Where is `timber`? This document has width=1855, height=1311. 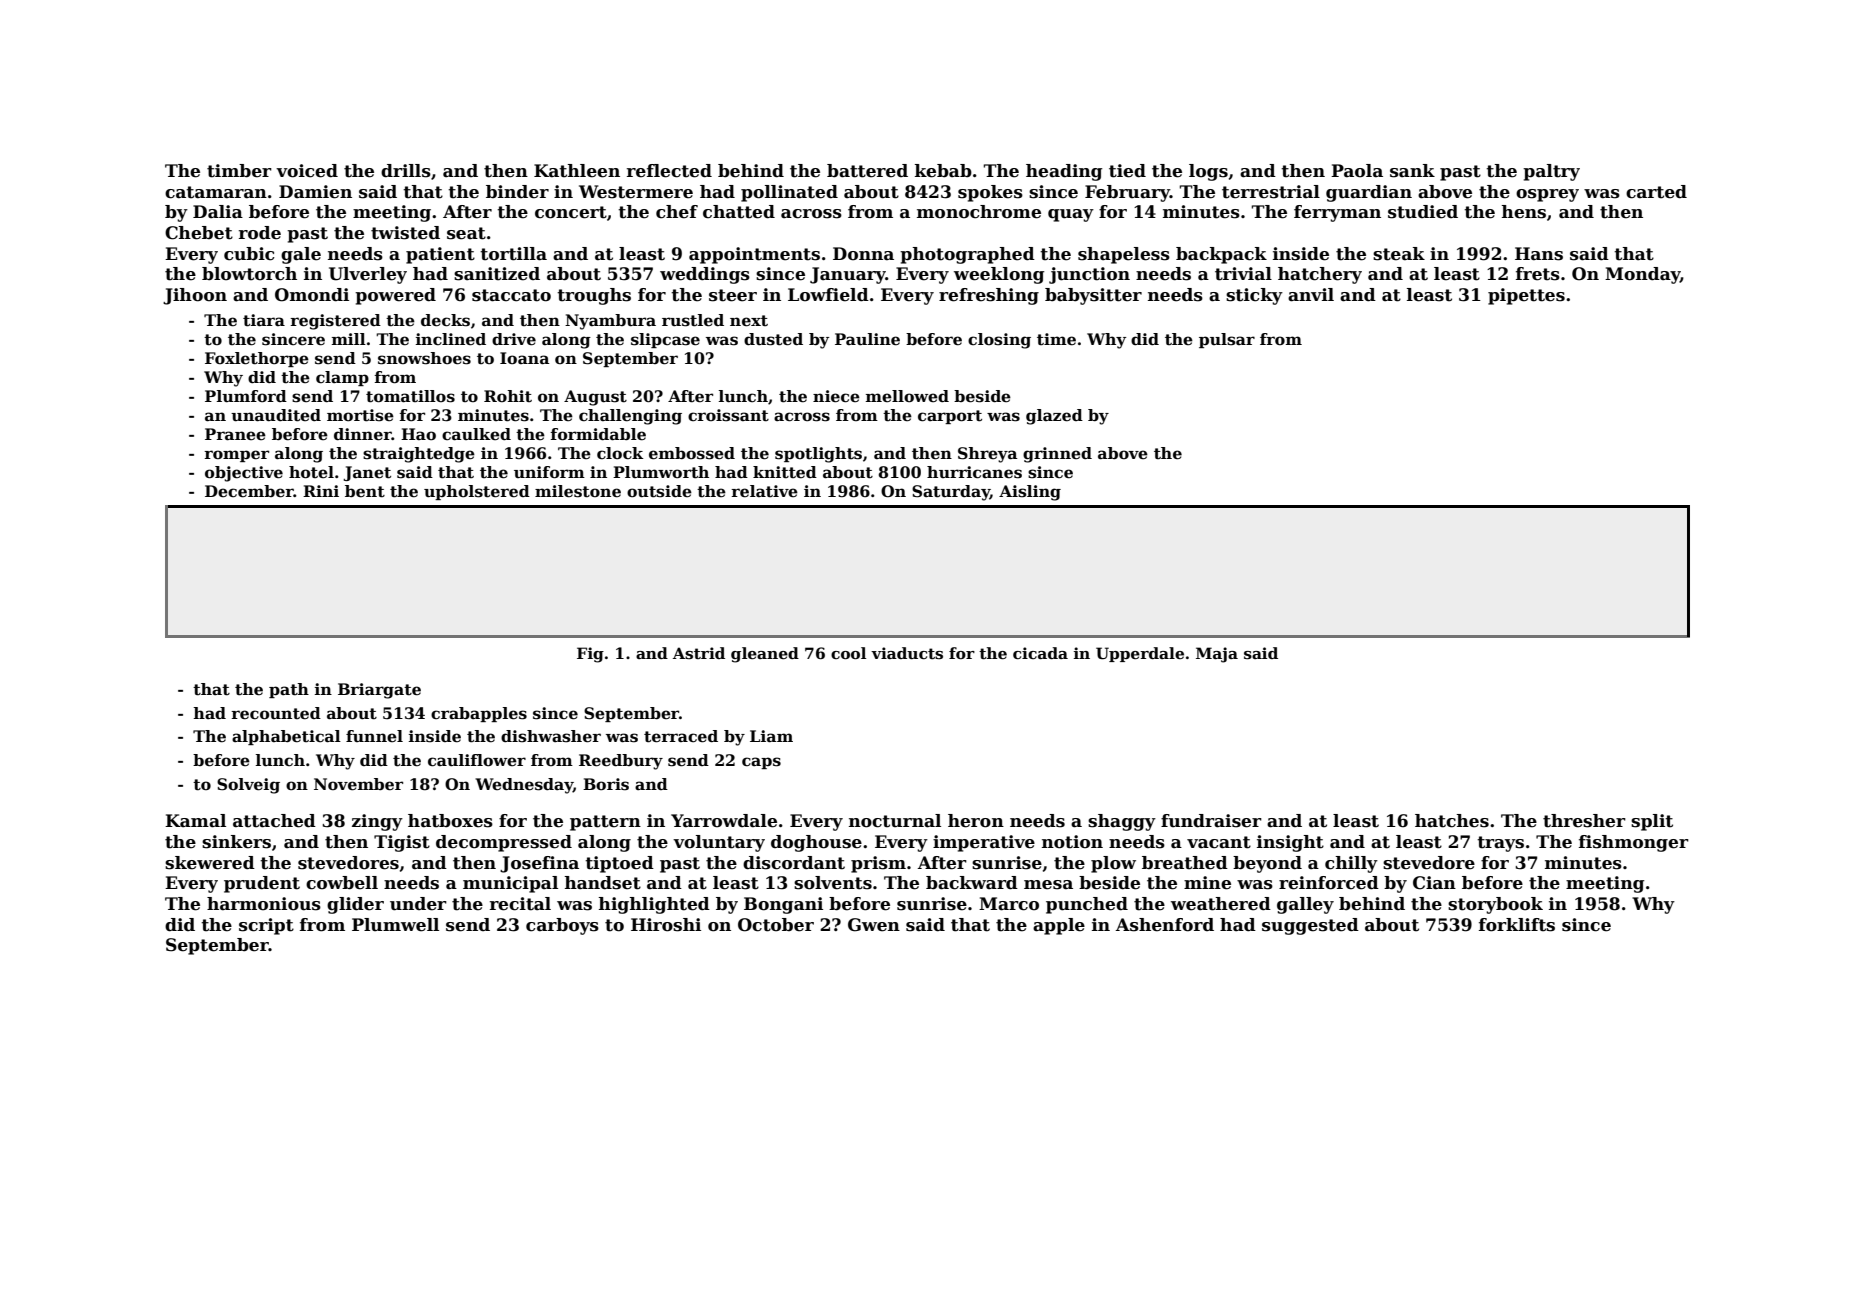
timber is located at coordinates (239, 171).
